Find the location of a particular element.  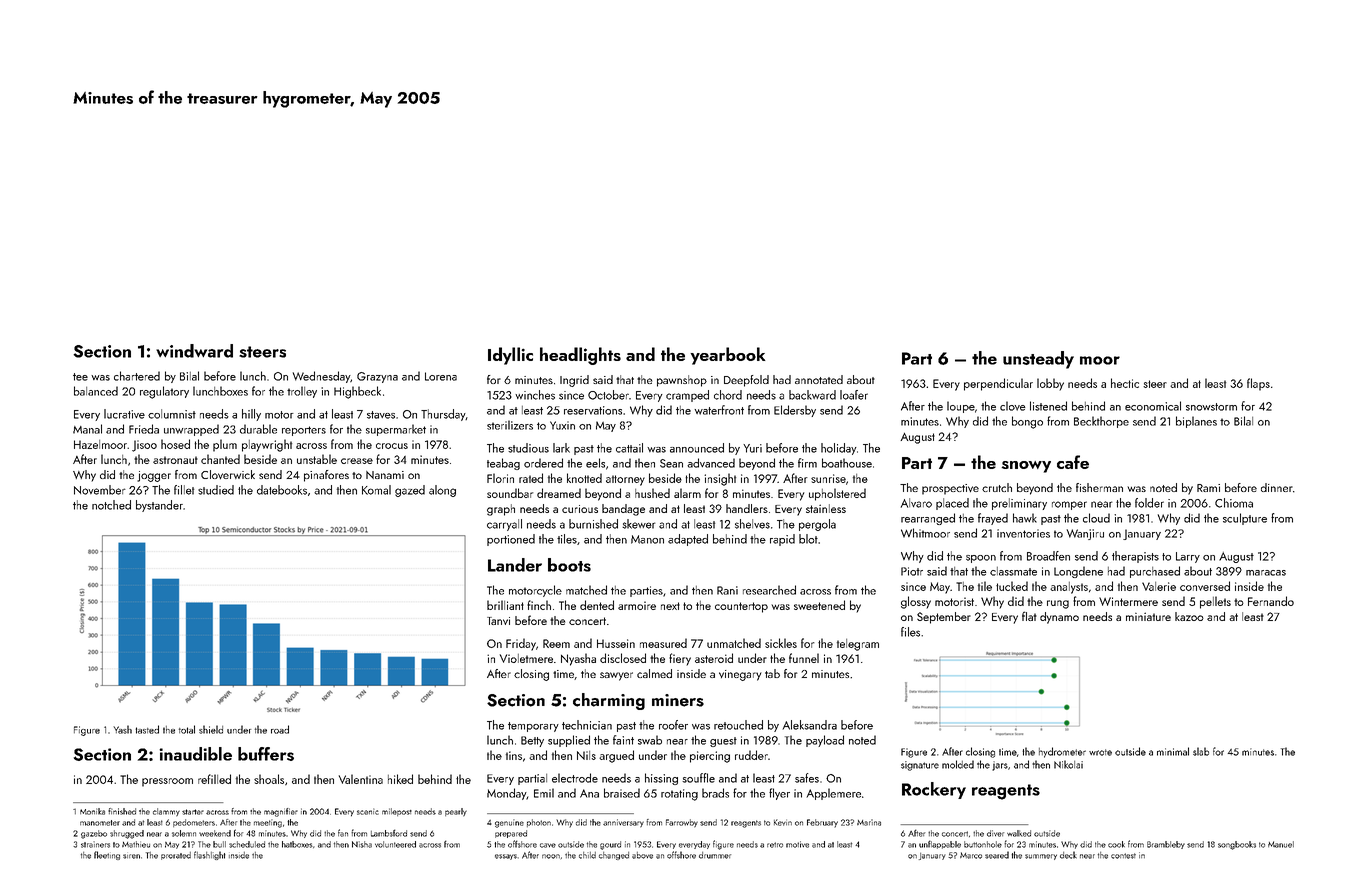

shield is located at coordinates (211, 729).
